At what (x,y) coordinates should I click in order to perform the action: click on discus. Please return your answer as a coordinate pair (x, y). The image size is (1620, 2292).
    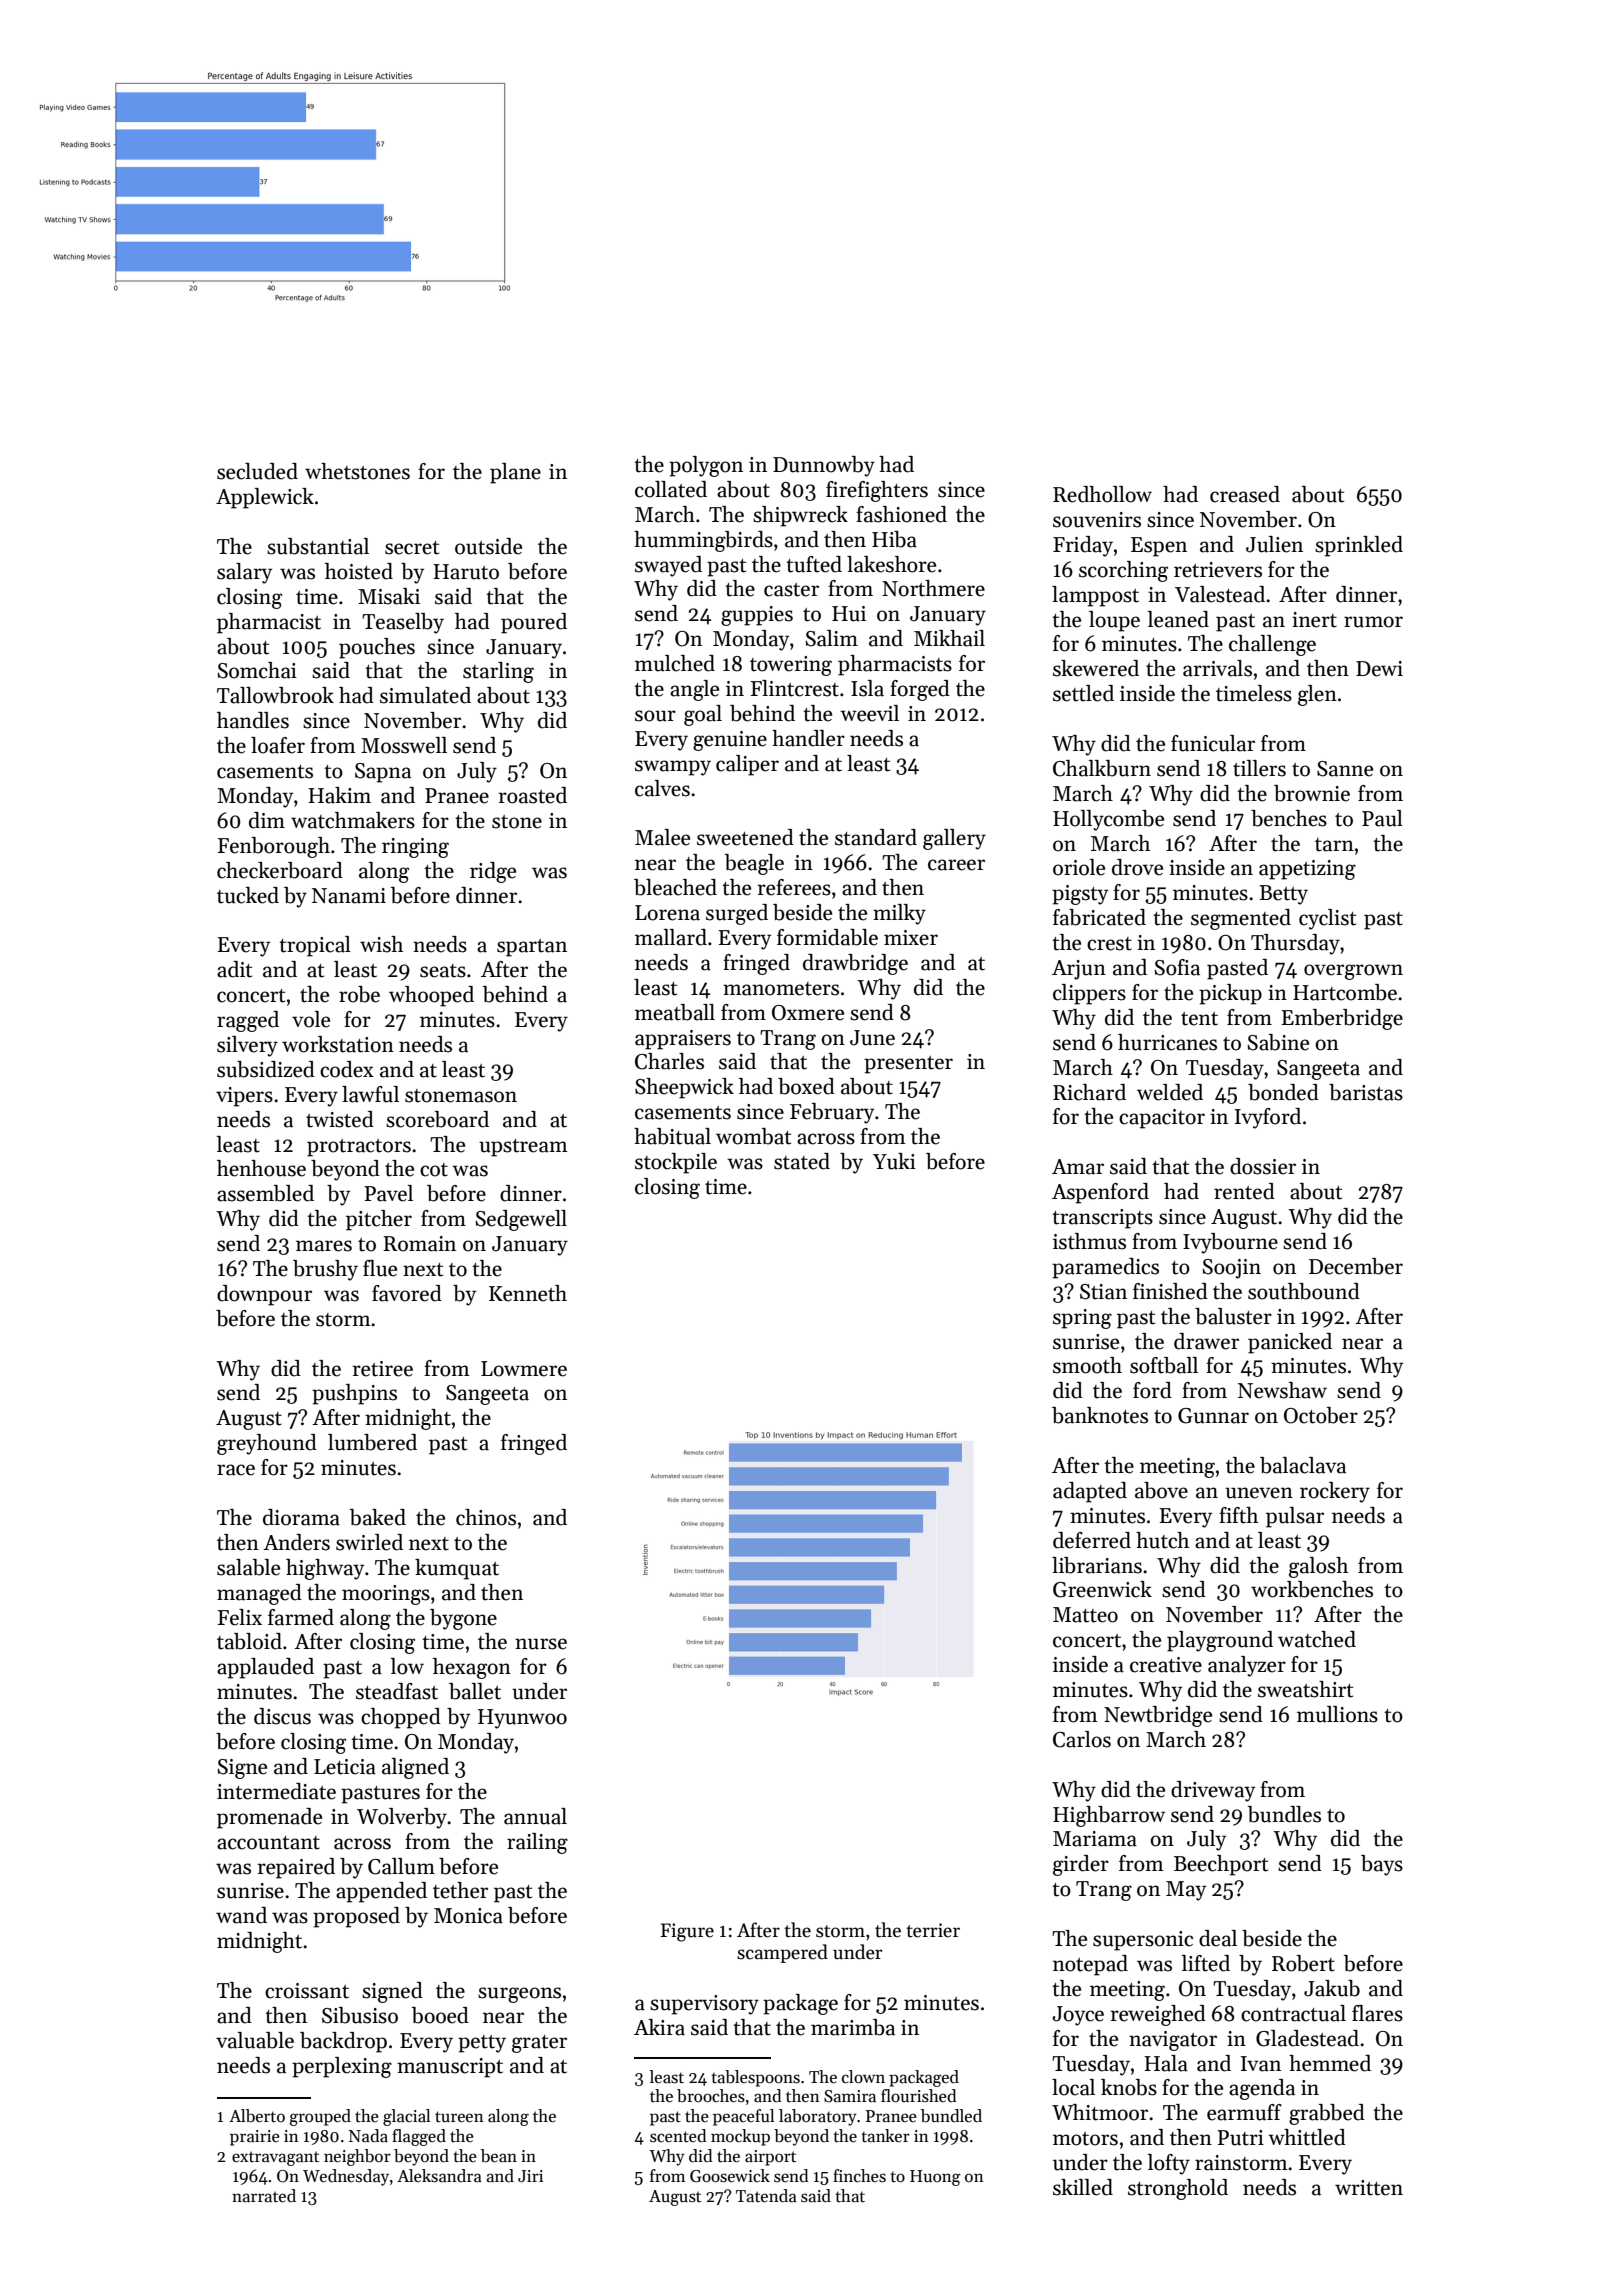
    Looking at the image, I should click on (282, 1716).
